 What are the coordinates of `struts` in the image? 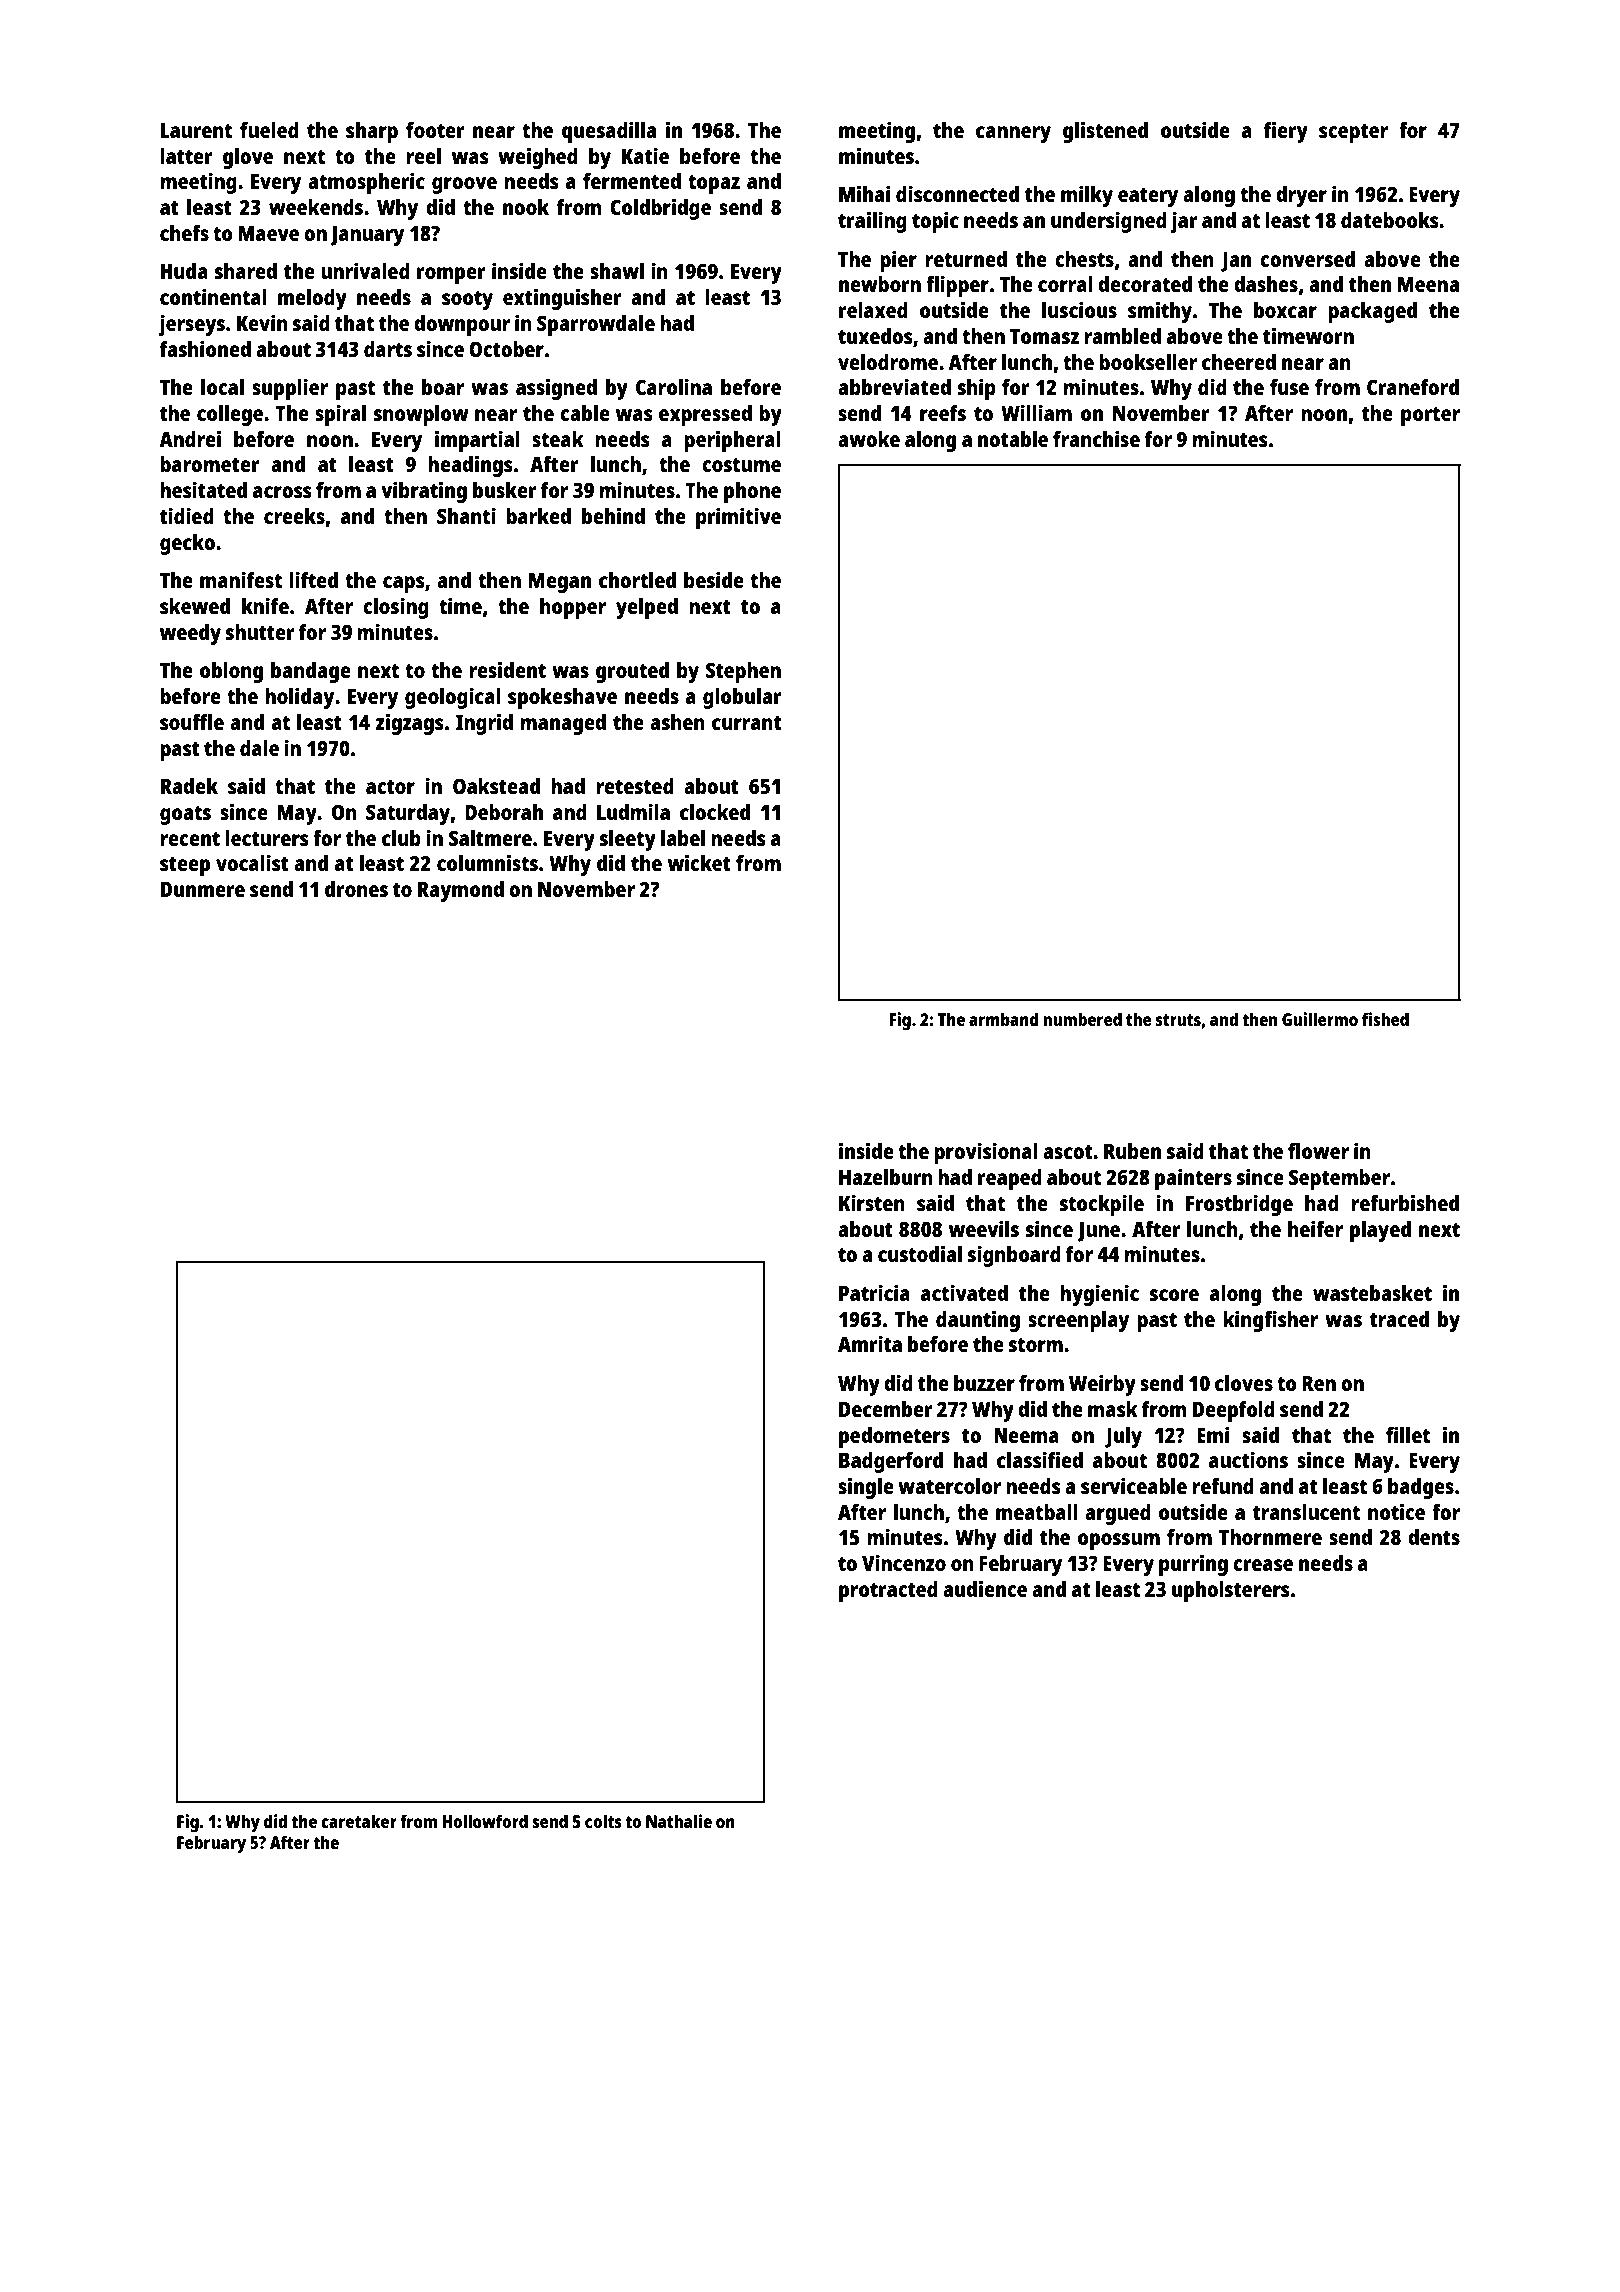 It's located at (1178, 1020).
